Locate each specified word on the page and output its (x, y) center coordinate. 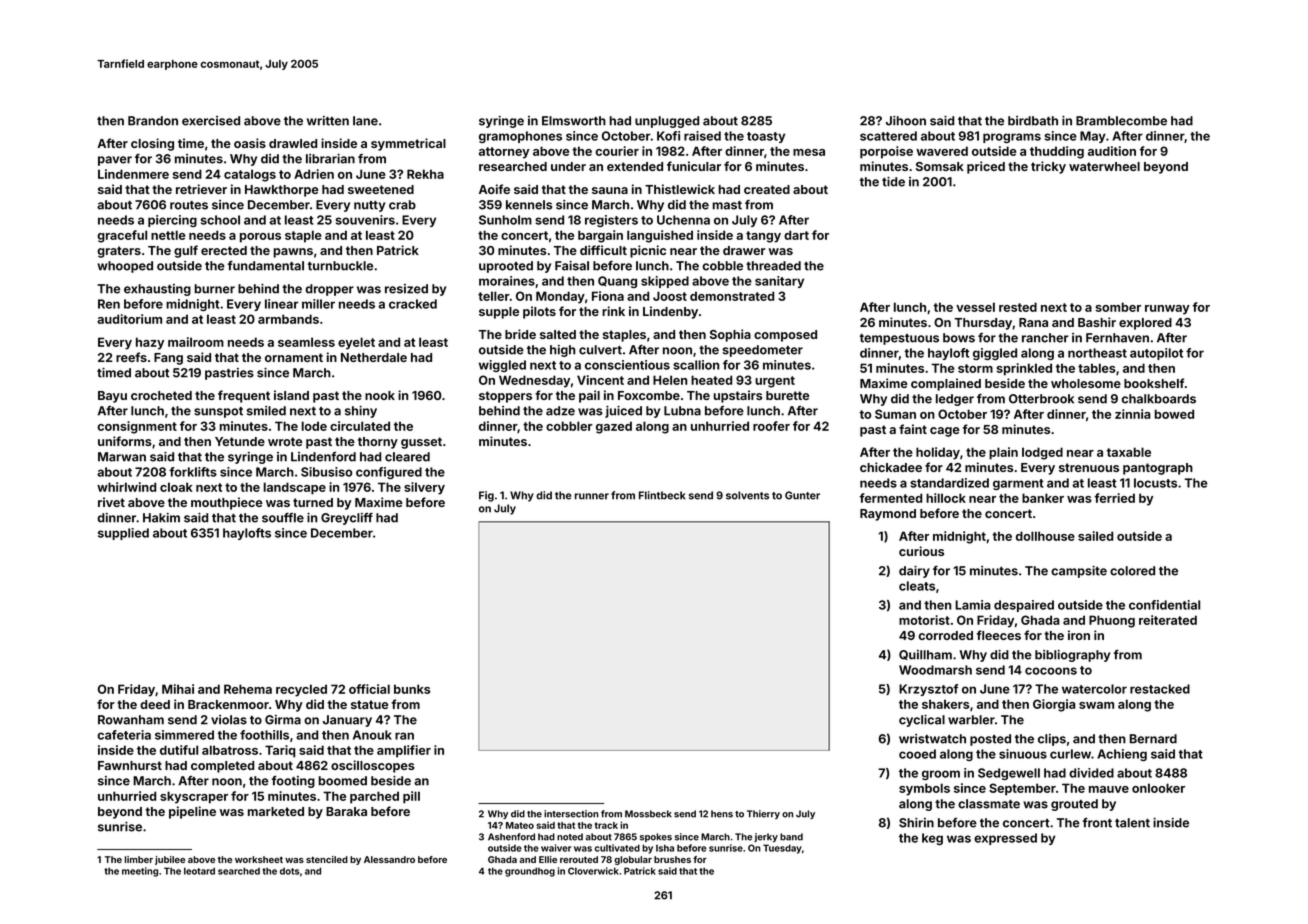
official (369, 689)
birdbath (1033, 121)
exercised (211, 121)
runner (592, 496)
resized (406, 289)
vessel (975, 307)
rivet (111, 502)
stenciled (327, 859)
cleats (917, 586)
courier (617, 151)
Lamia (973, 605)
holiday (938, 453)
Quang (617, 282)
